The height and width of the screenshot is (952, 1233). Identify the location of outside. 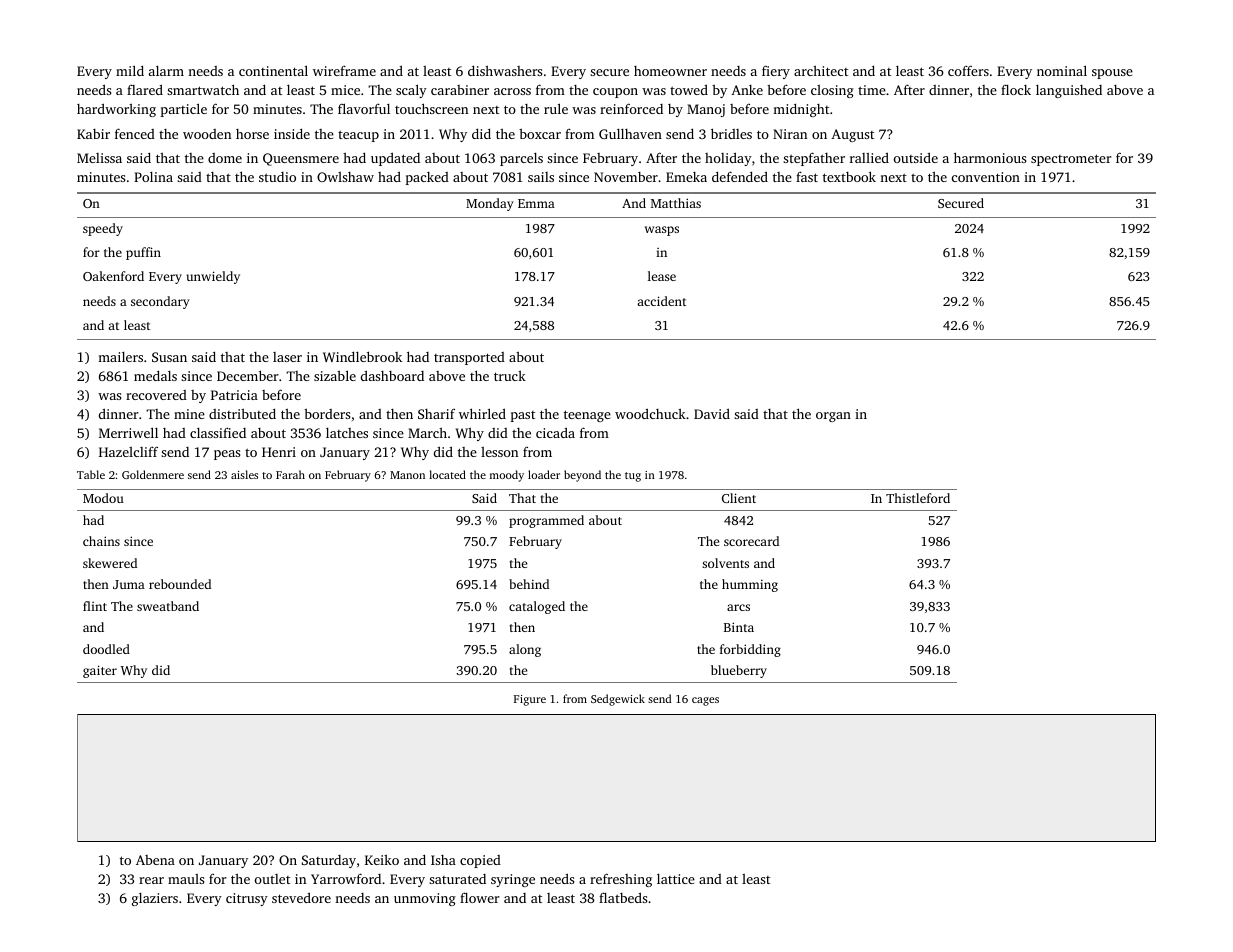
(916, 157).
